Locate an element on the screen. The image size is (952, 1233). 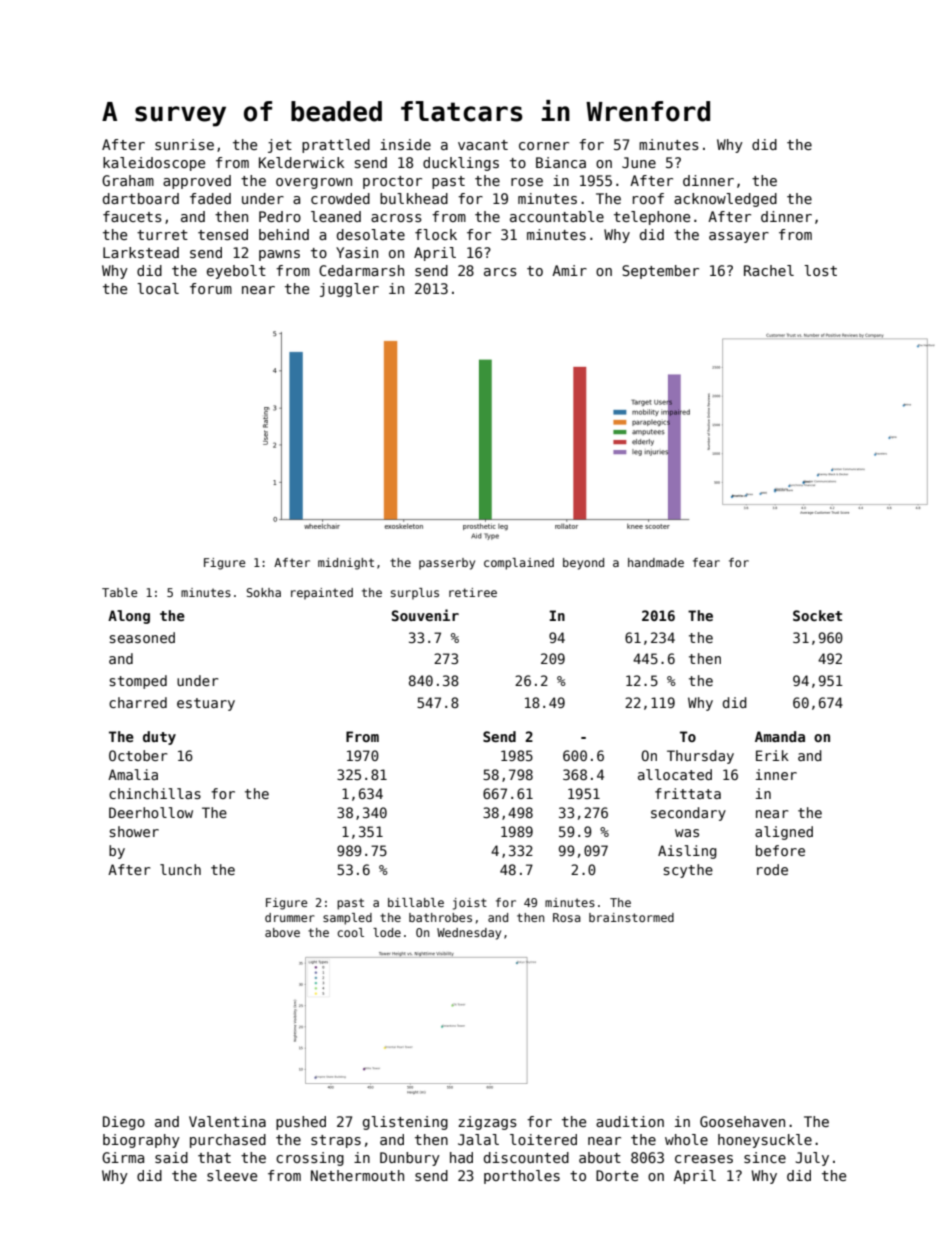
honeysuckle is located at coordinates (765, 1141).
